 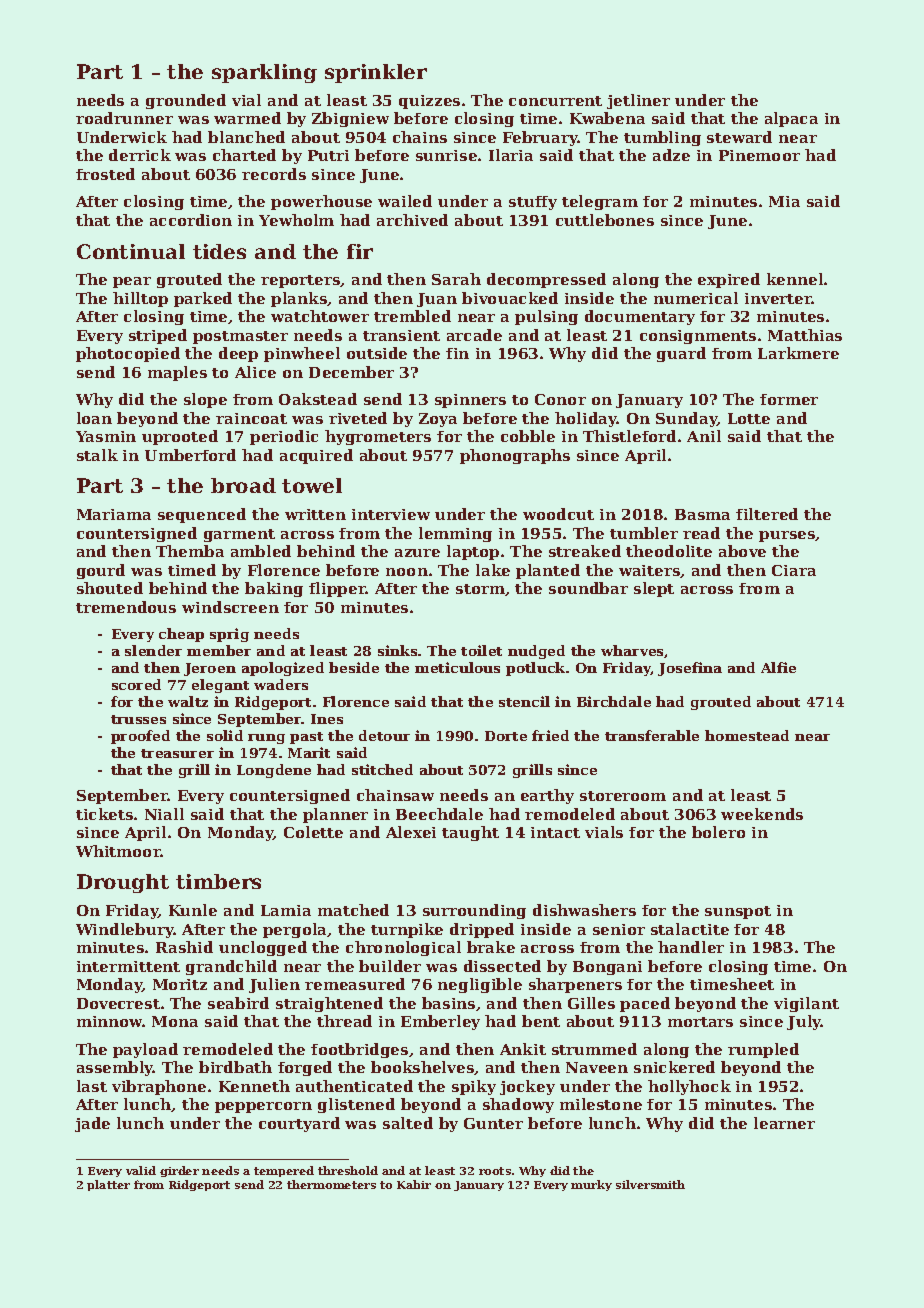 I want to click on learner, so click(x=784, y=1123).
